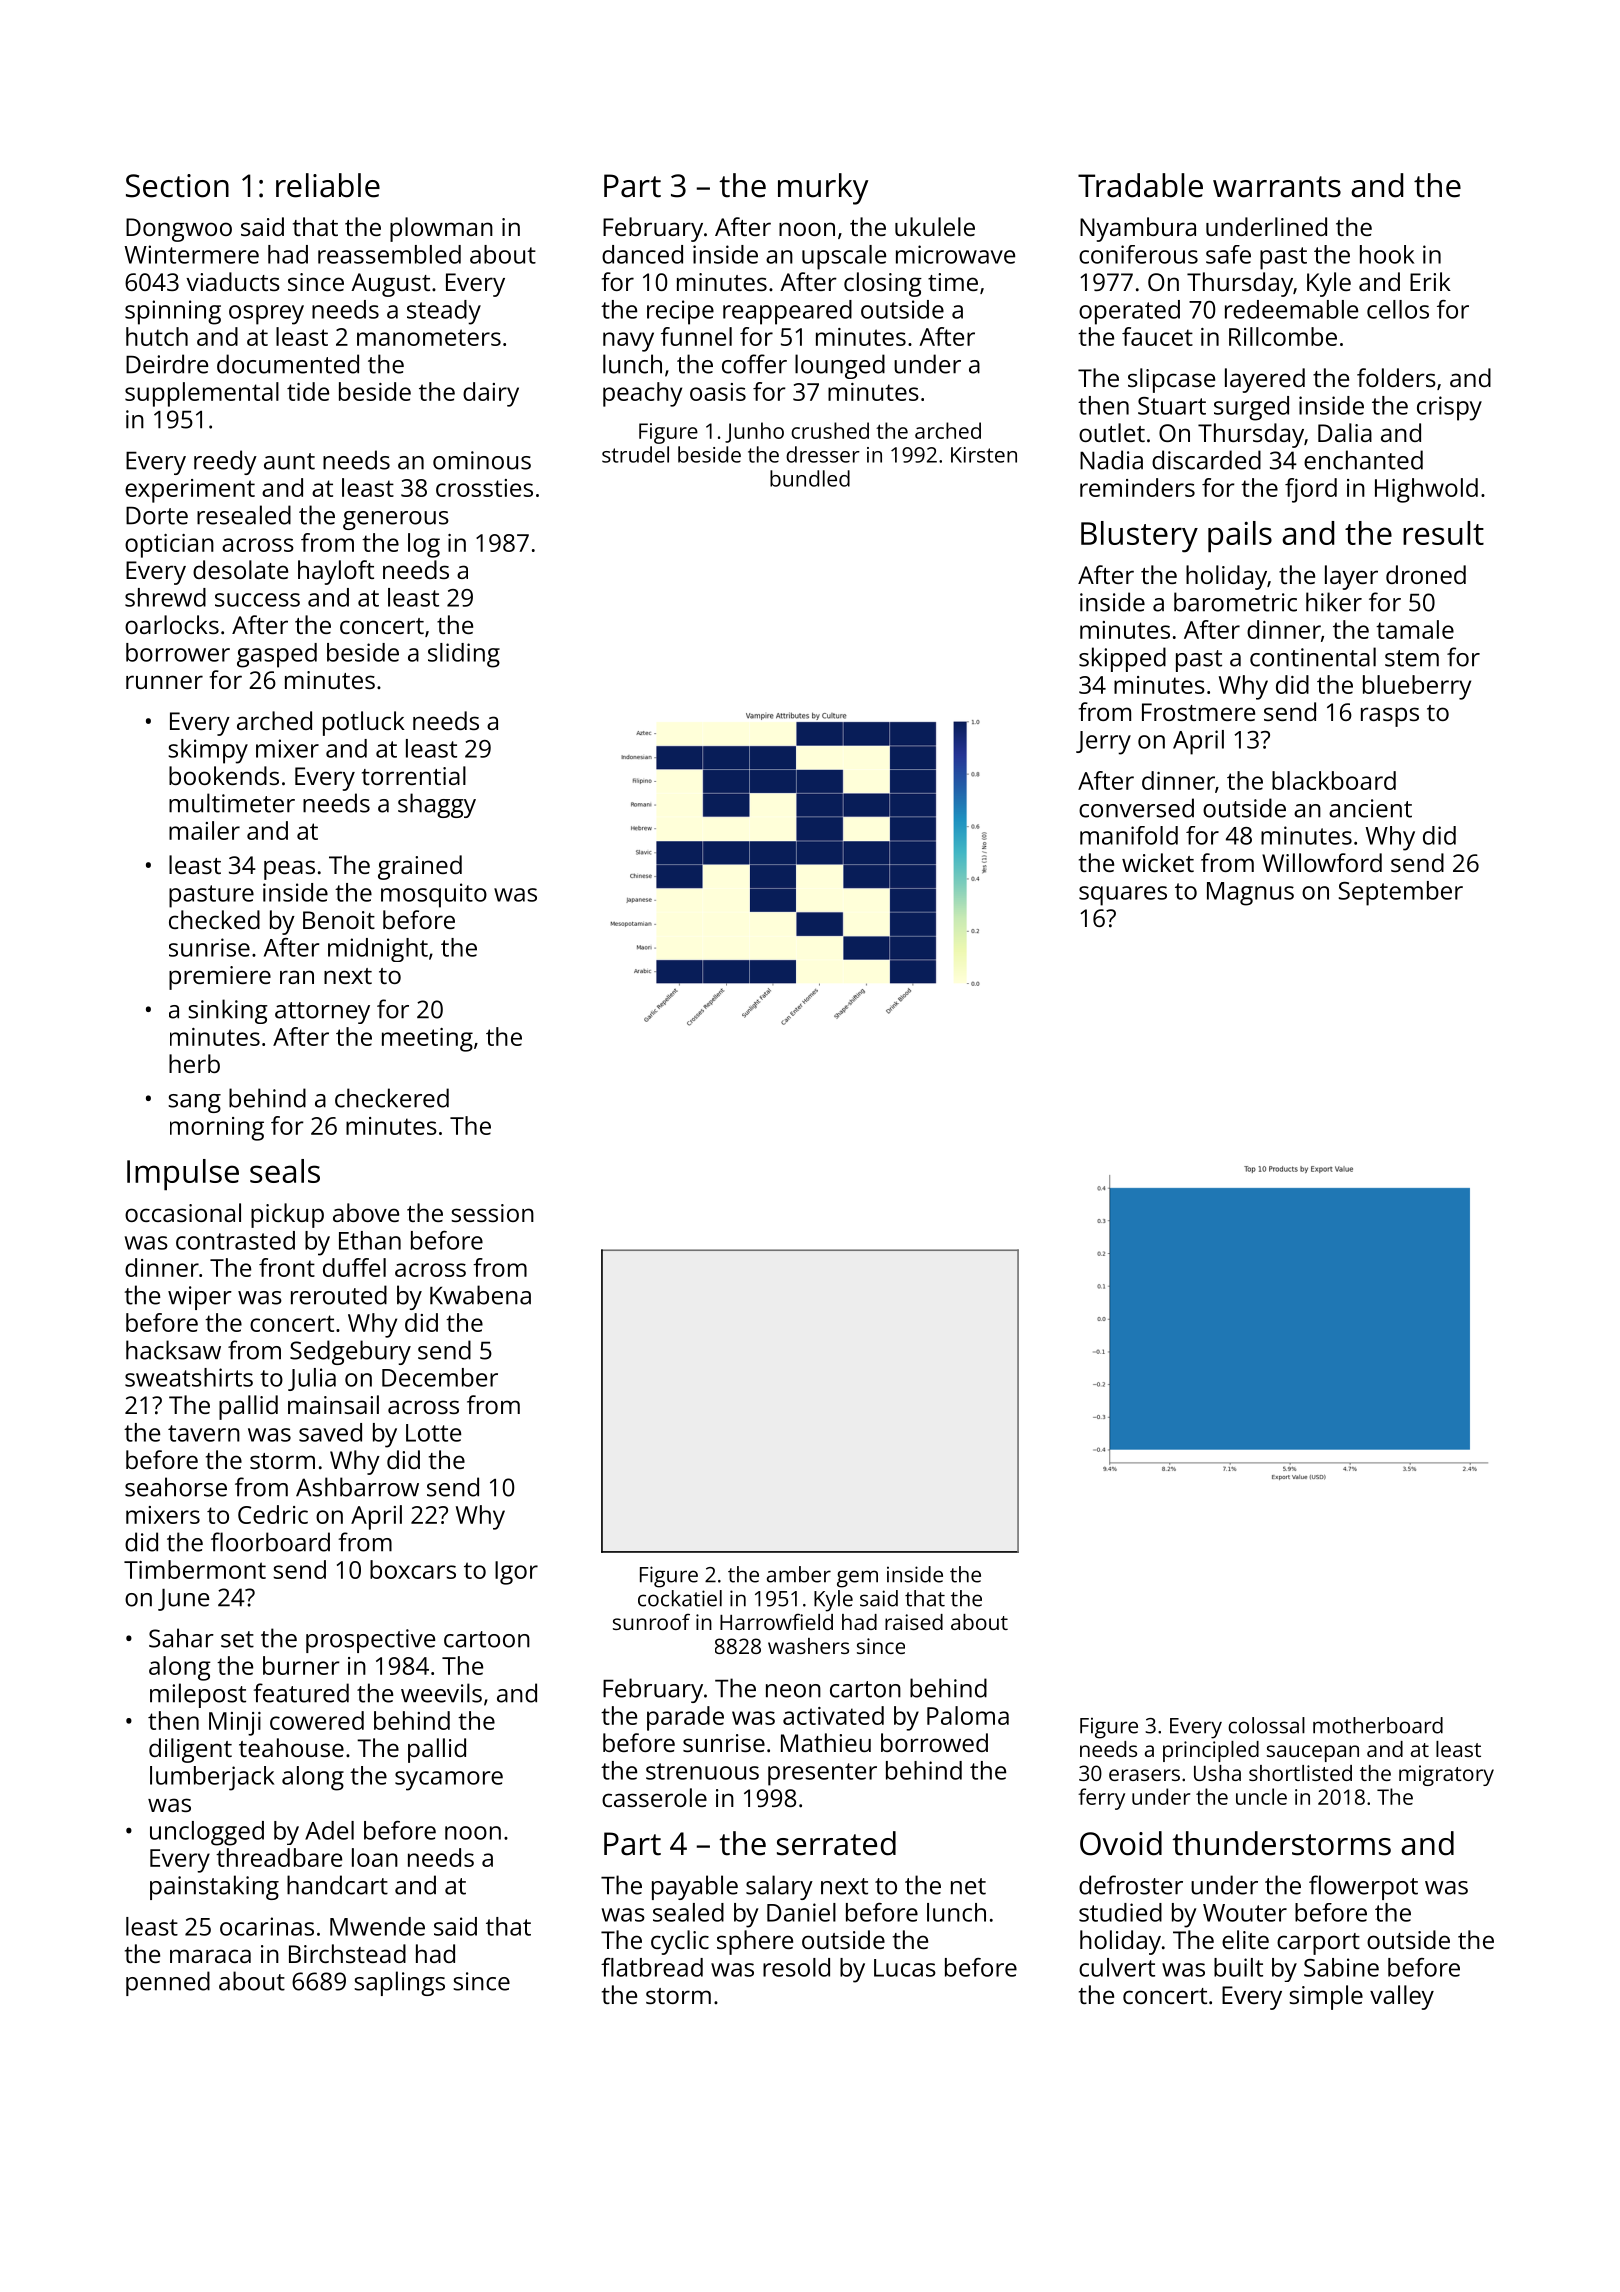  I want to click on salary, so click(779, 1887).
